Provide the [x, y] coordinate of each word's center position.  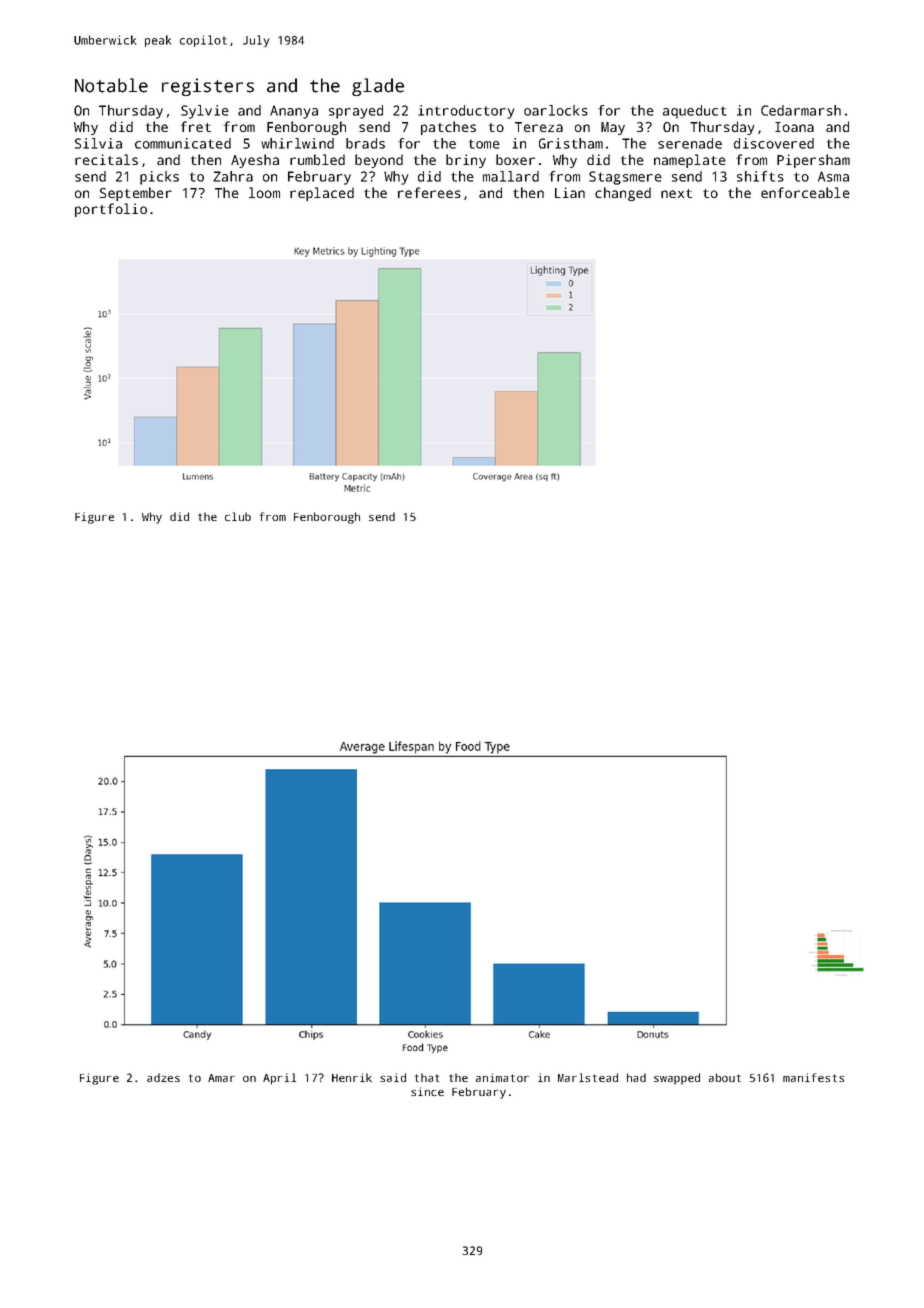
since [427, 1091]
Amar [221, 1078]
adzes [163, 1077]
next [676, 193]
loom [264, 192]
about [725, 1077]
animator [502, 1077]
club [238, 516]
